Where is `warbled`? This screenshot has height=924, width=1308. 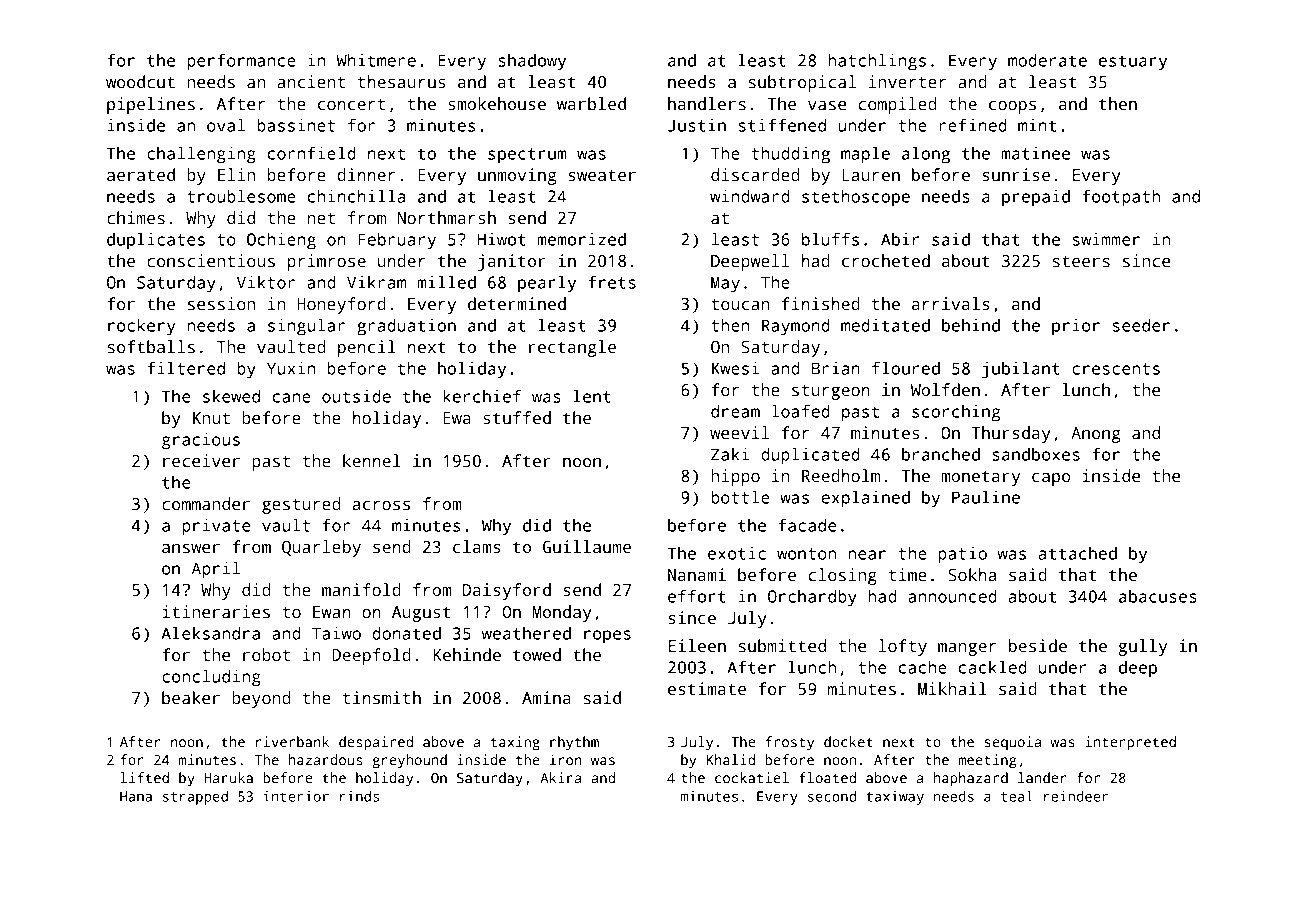 warbled is located at coordinates (591, 104).
